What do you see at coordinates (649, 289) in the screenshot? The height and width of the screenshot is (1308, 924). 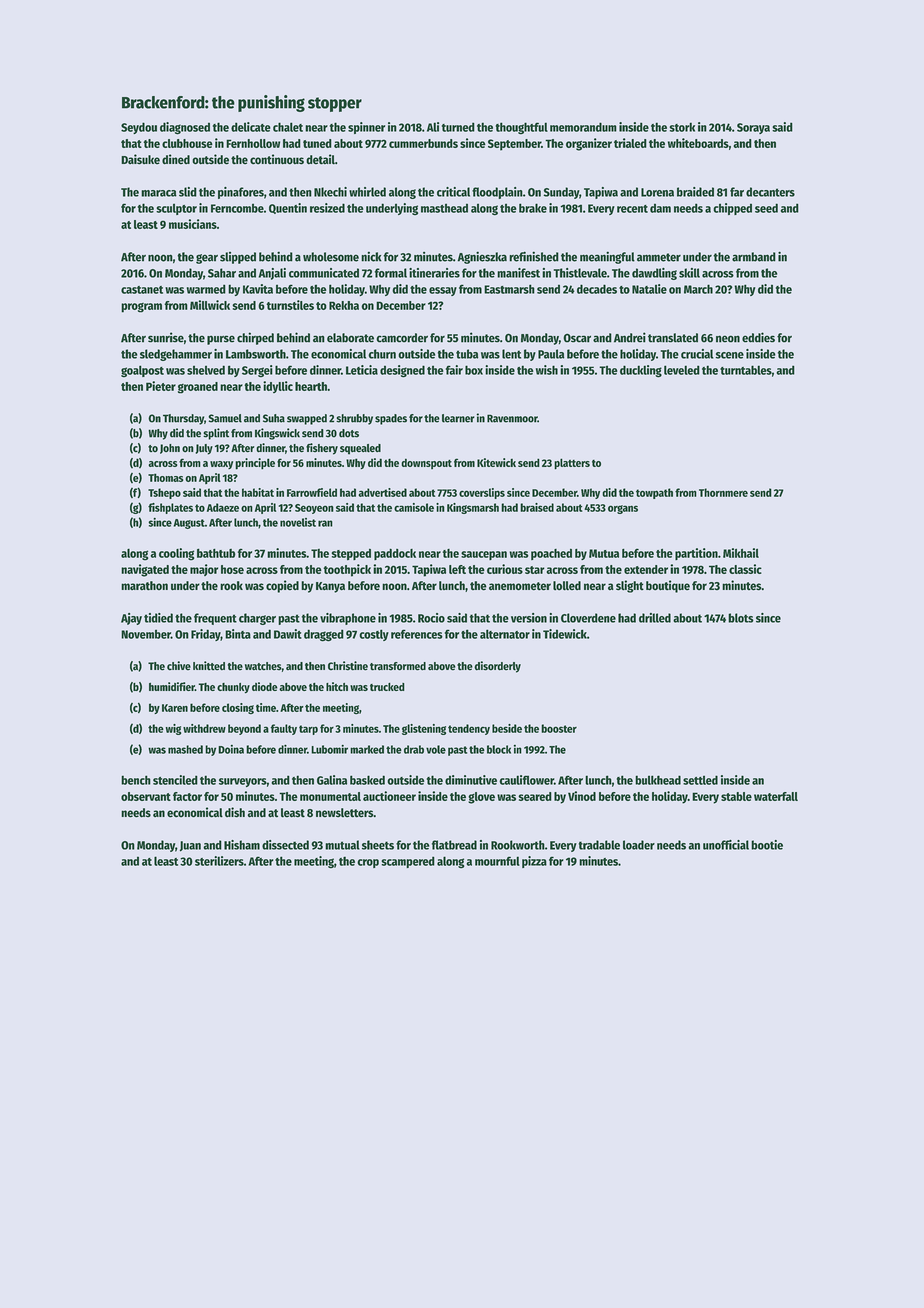 I see `Natalie` at bounding box center [649, 289].
